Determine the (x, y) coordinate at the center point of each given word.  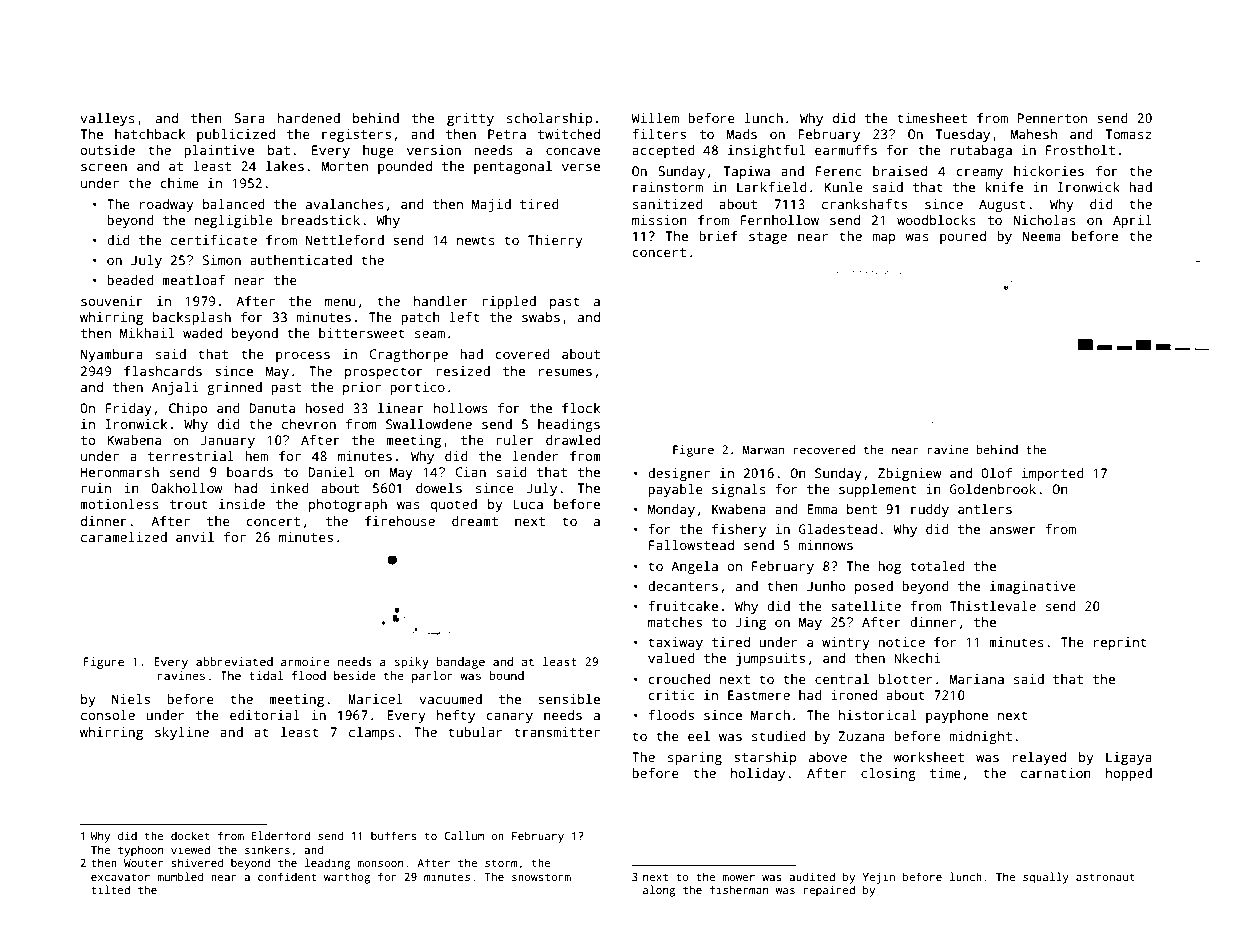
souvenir (112, 301)
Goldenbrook (993, 489)
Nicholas (1045, 220)
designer (679, 474)
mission (659, 220)
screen (104, 167)
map (884, 239)
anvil (195, 537)
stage (768, 238)
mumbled (180, 876)
